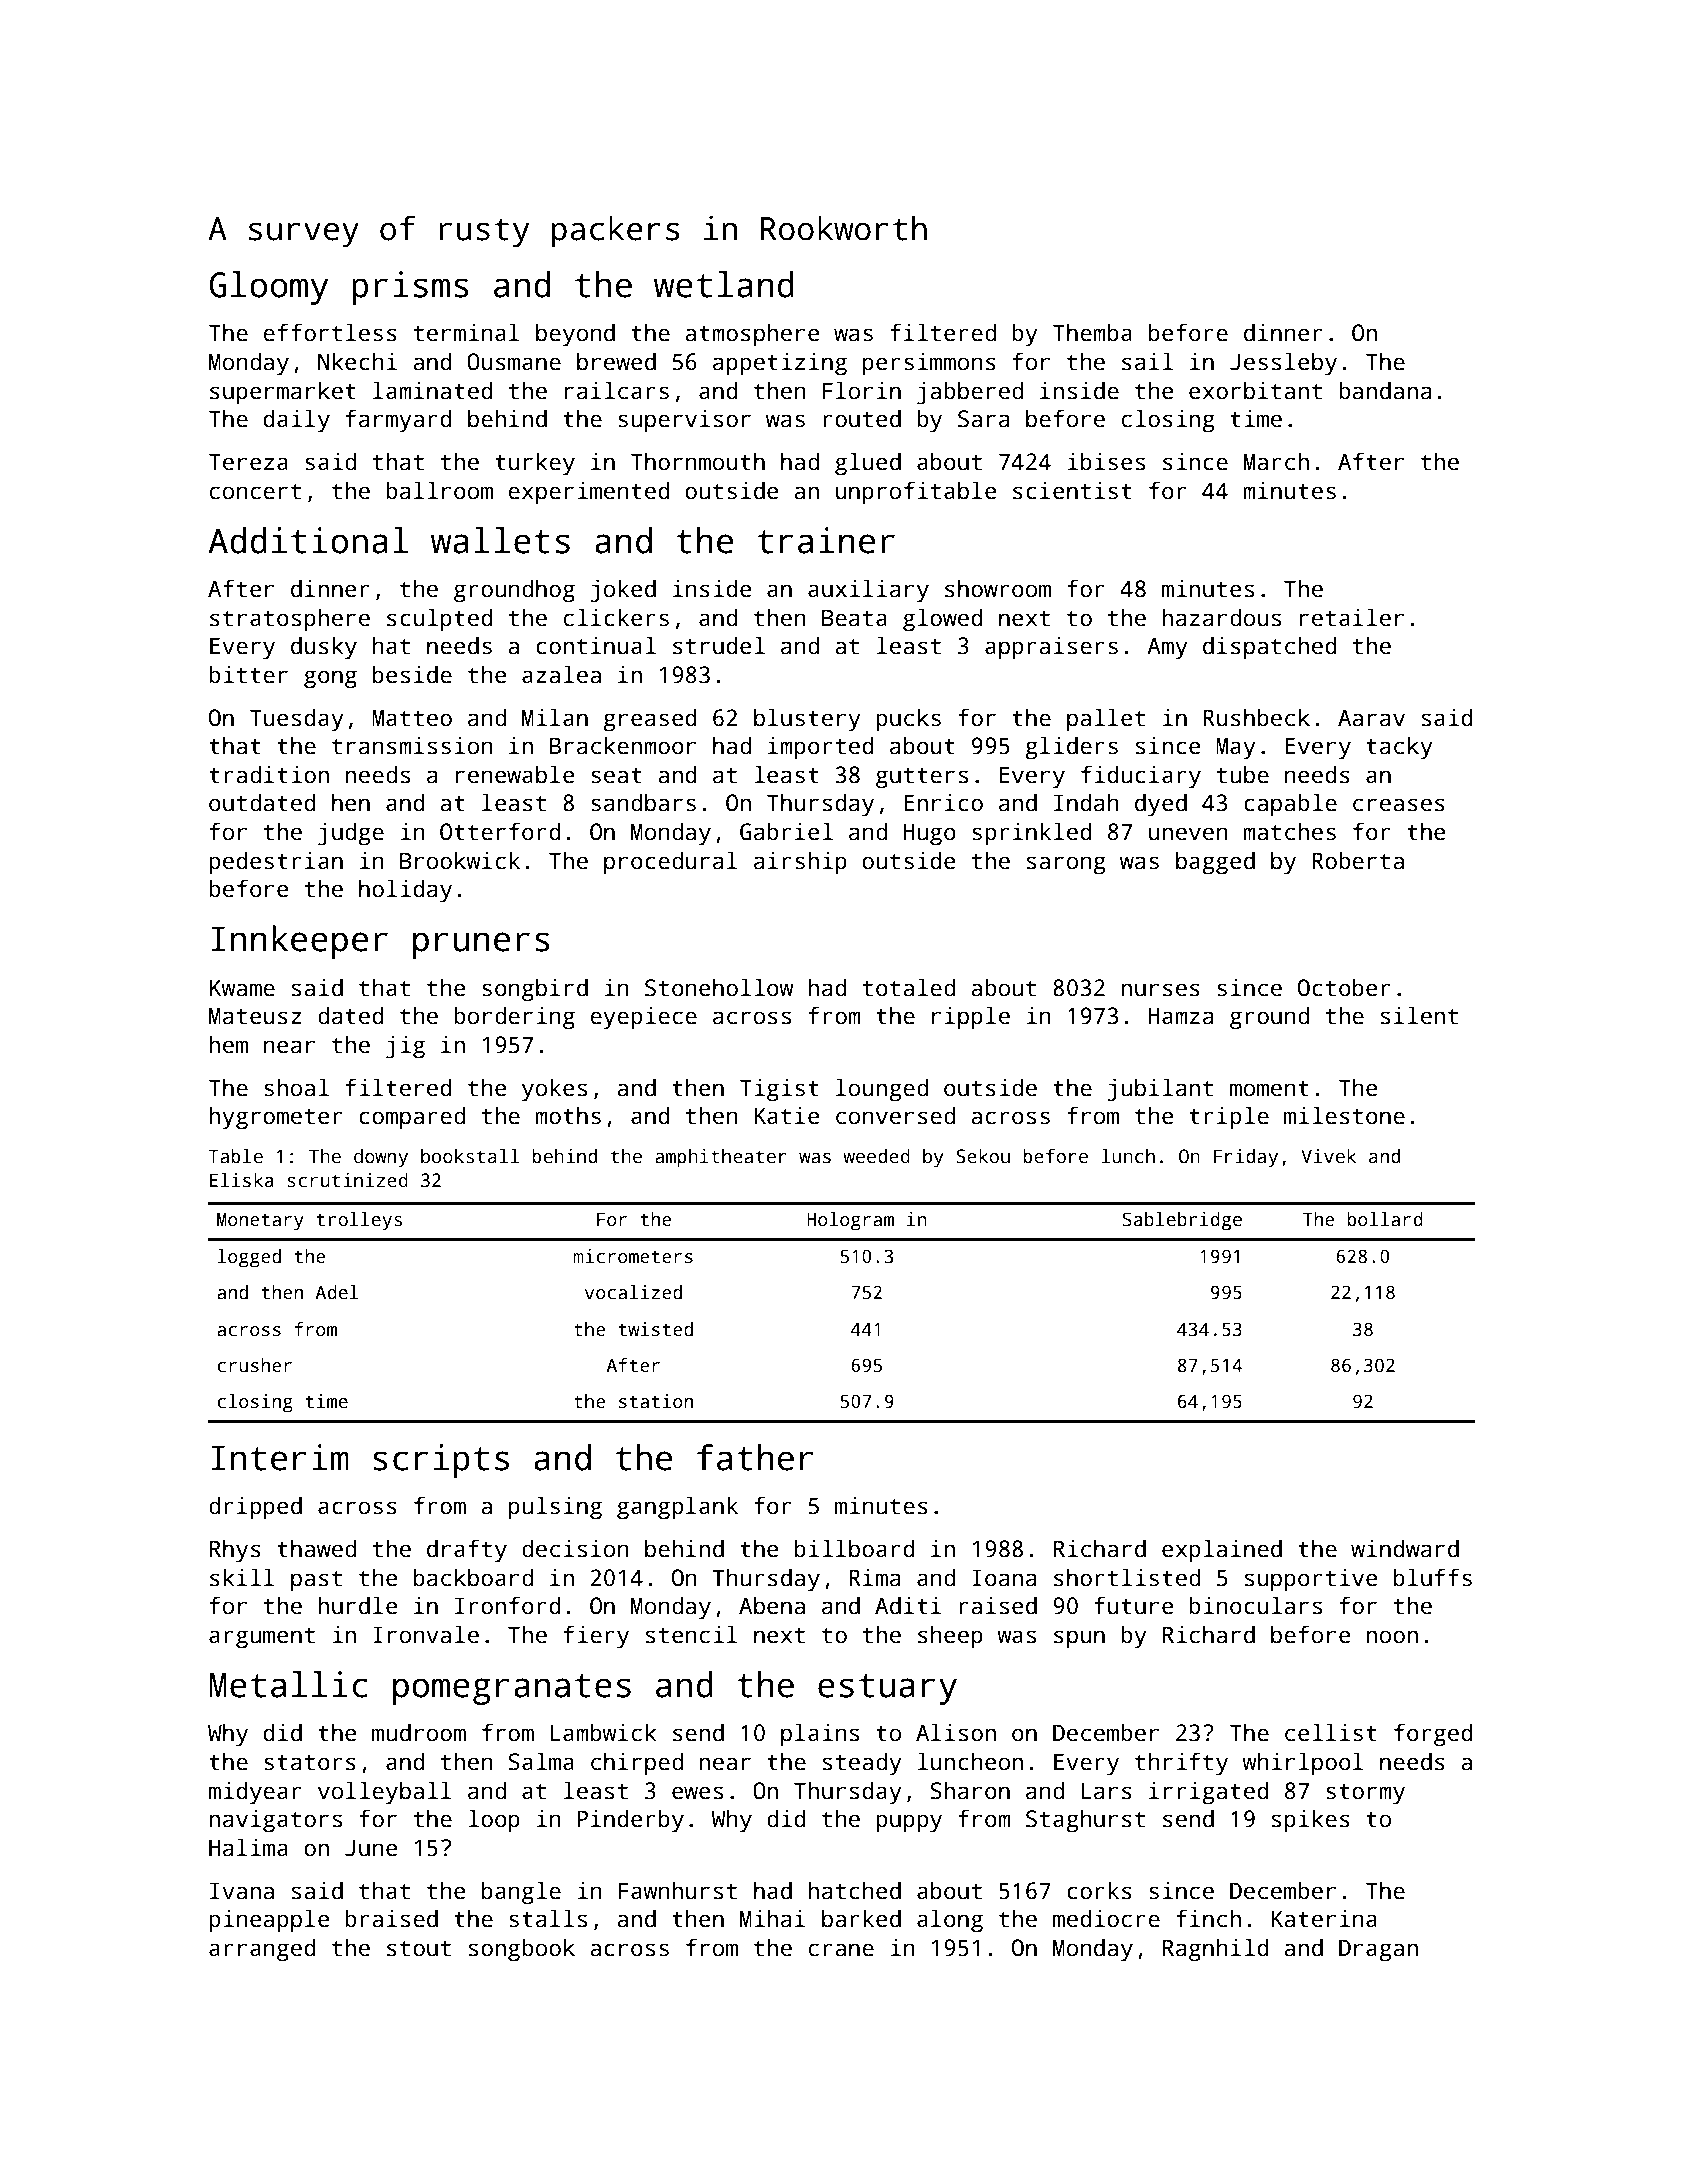  Describe the element at coordinates (1215, 863) in the screenshot. I see `bagged` at that location.
